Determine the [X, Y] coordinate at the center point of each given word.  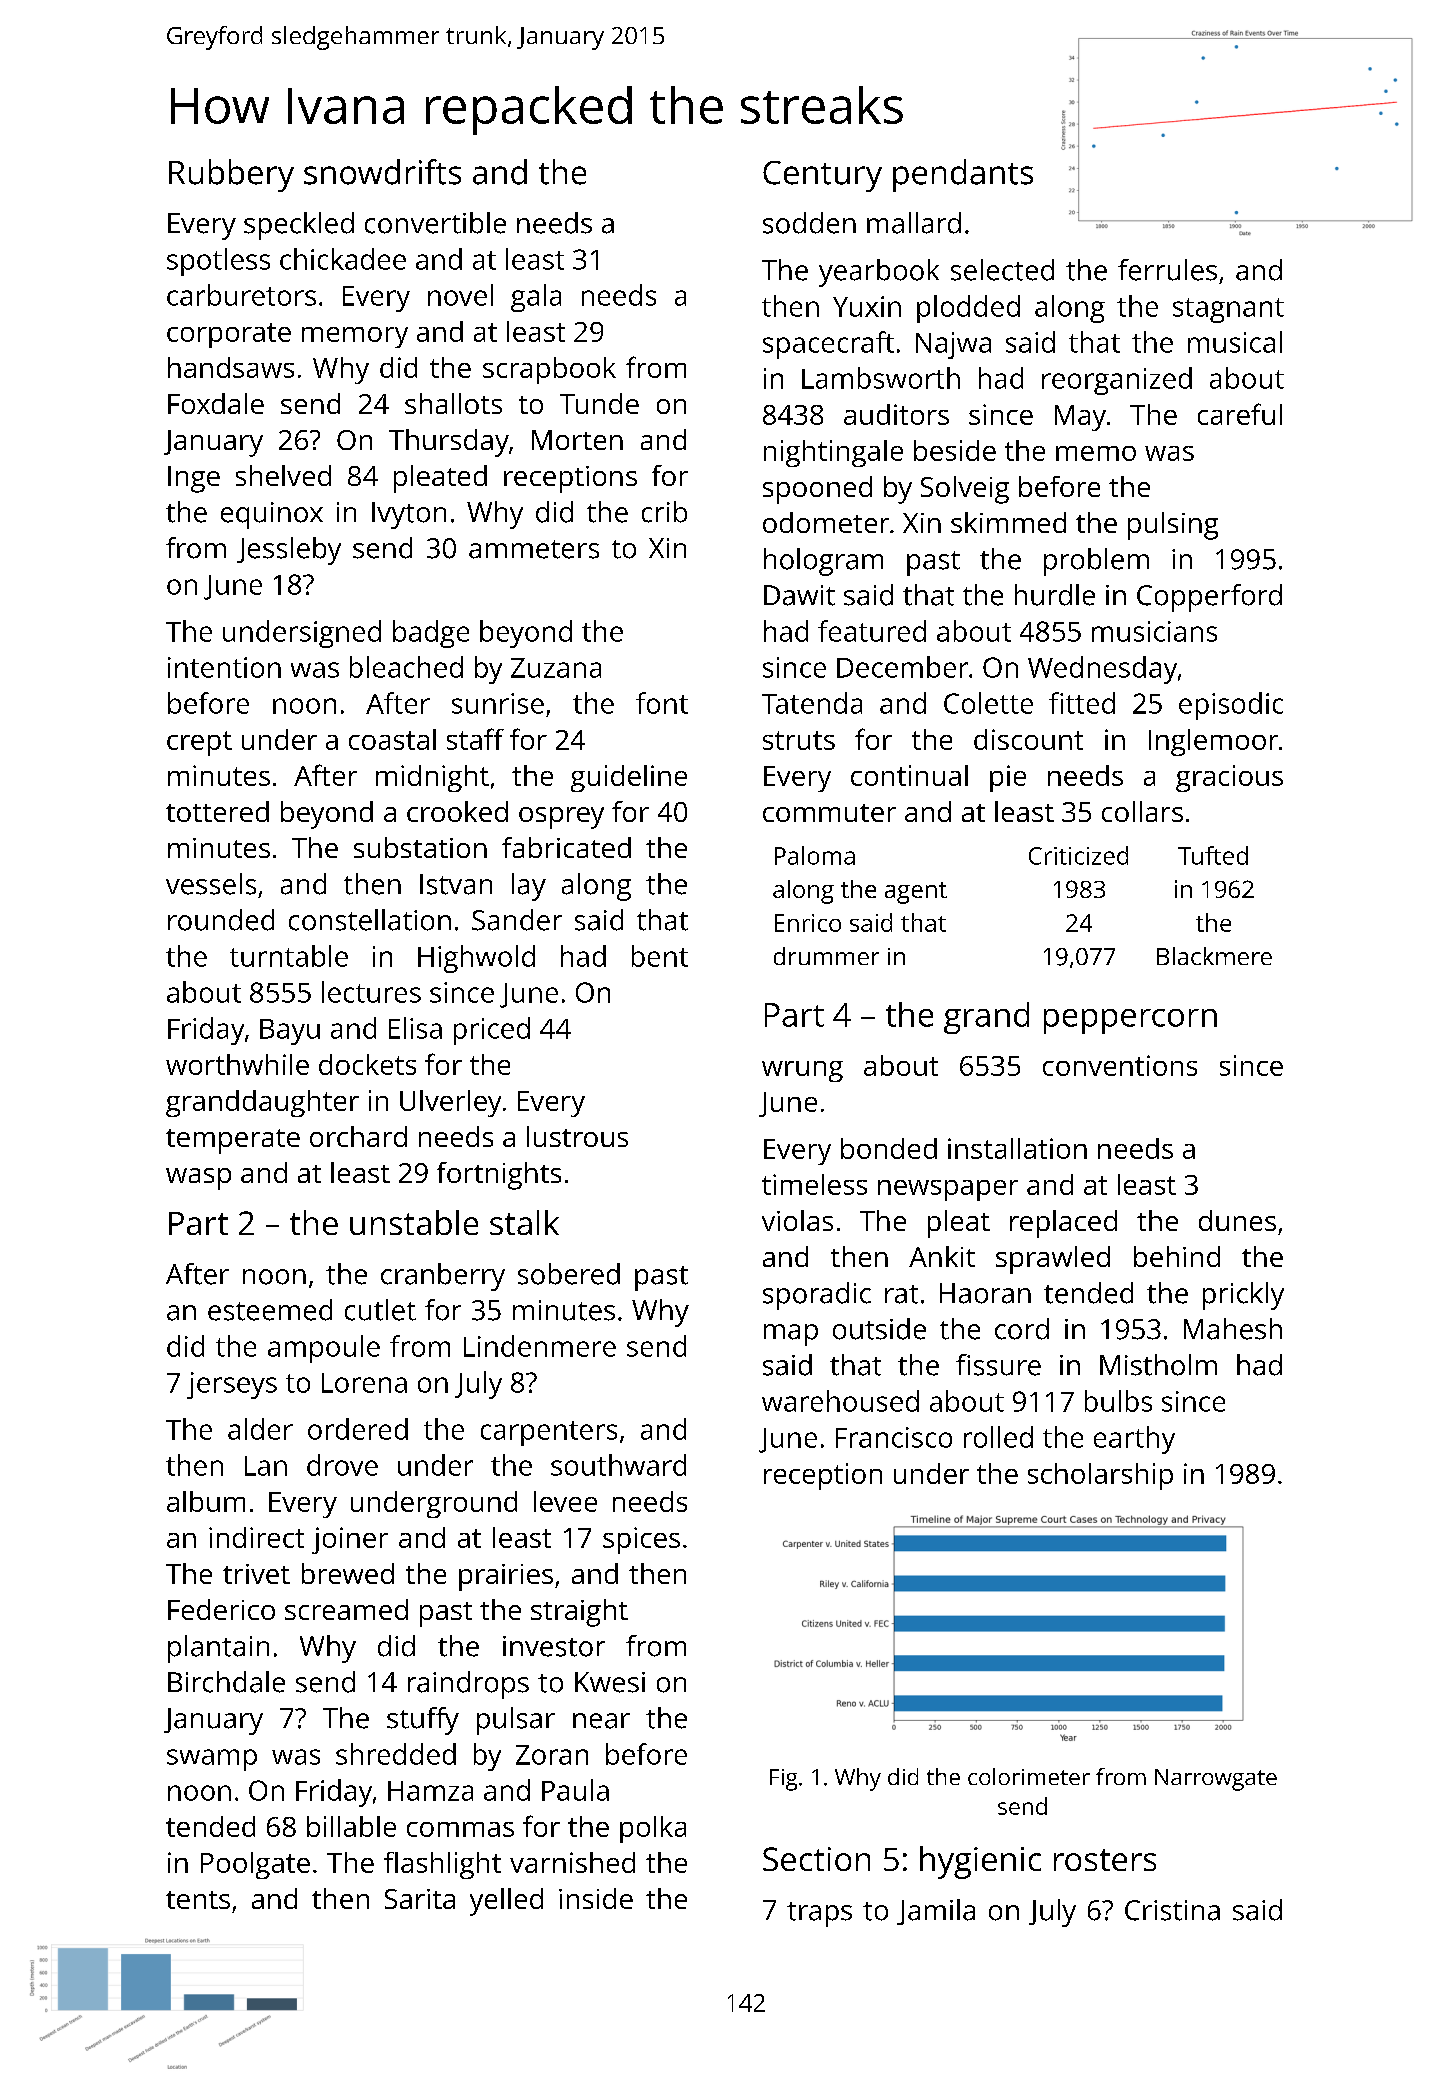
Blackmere [1214, 956]
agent [916, 893]
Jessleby [289, 551]
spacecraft [828, 345]
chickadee [343, 259]
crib [664, 512]
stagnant [1228, 310]
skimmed [1008, 522]
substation [420, 847]
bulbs [1118, 1401]
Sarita [420, 1899]
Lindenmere [540, 1346]
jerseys [232, 1385]
